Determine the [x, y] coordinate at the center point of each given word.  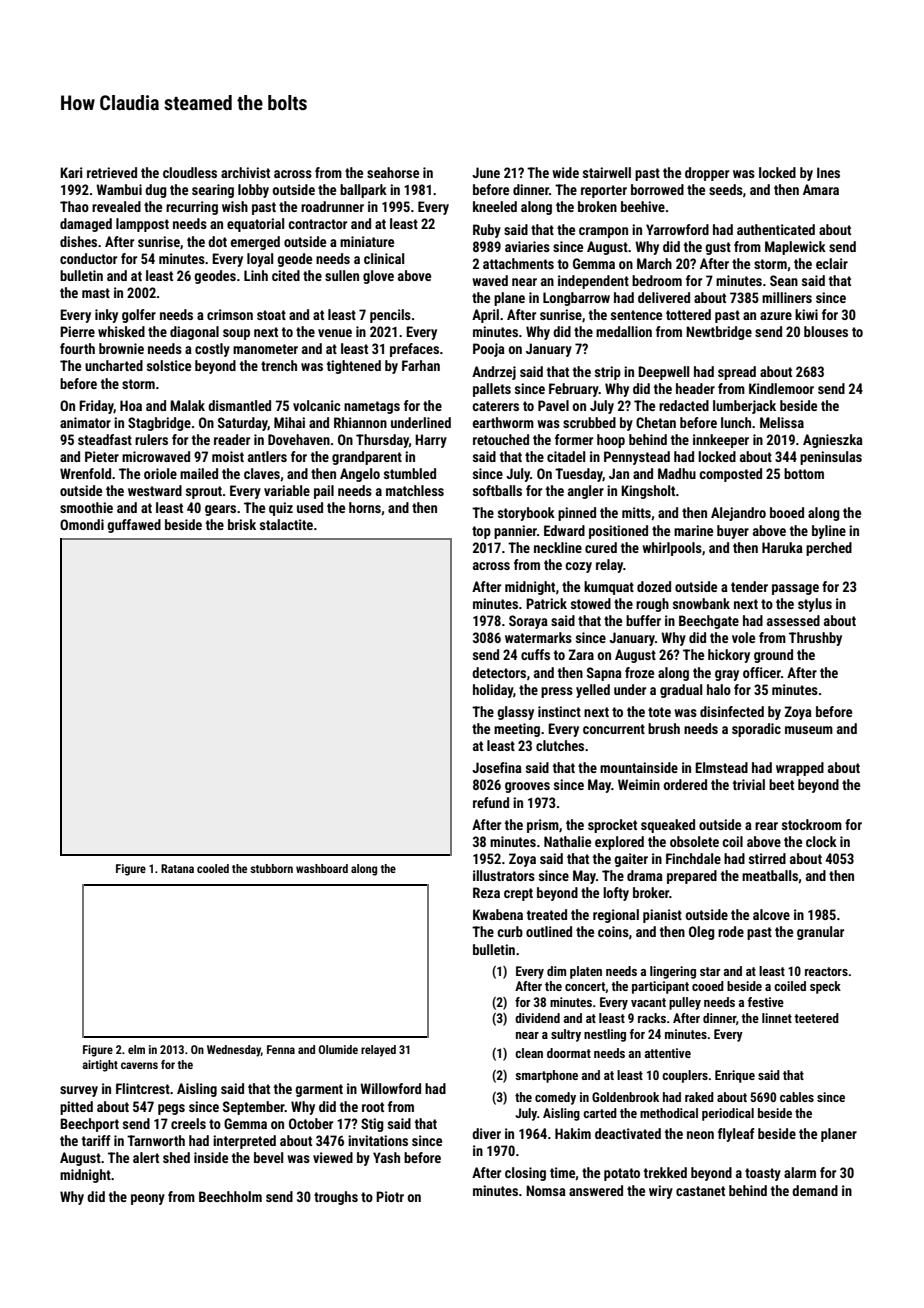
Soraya [528, 622]
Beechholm [230, 1196]
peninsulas [831, 458]
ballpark [363, 191]
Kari [71, 172]
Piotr [390, 1196]
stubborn [271, 868]
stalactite [286, 524]
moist [228, 456]
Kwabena [498, 914]
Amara [821, 189]
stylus [815, 605]
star [710, 971]
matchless [415, 490]
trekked [665, 1172]
